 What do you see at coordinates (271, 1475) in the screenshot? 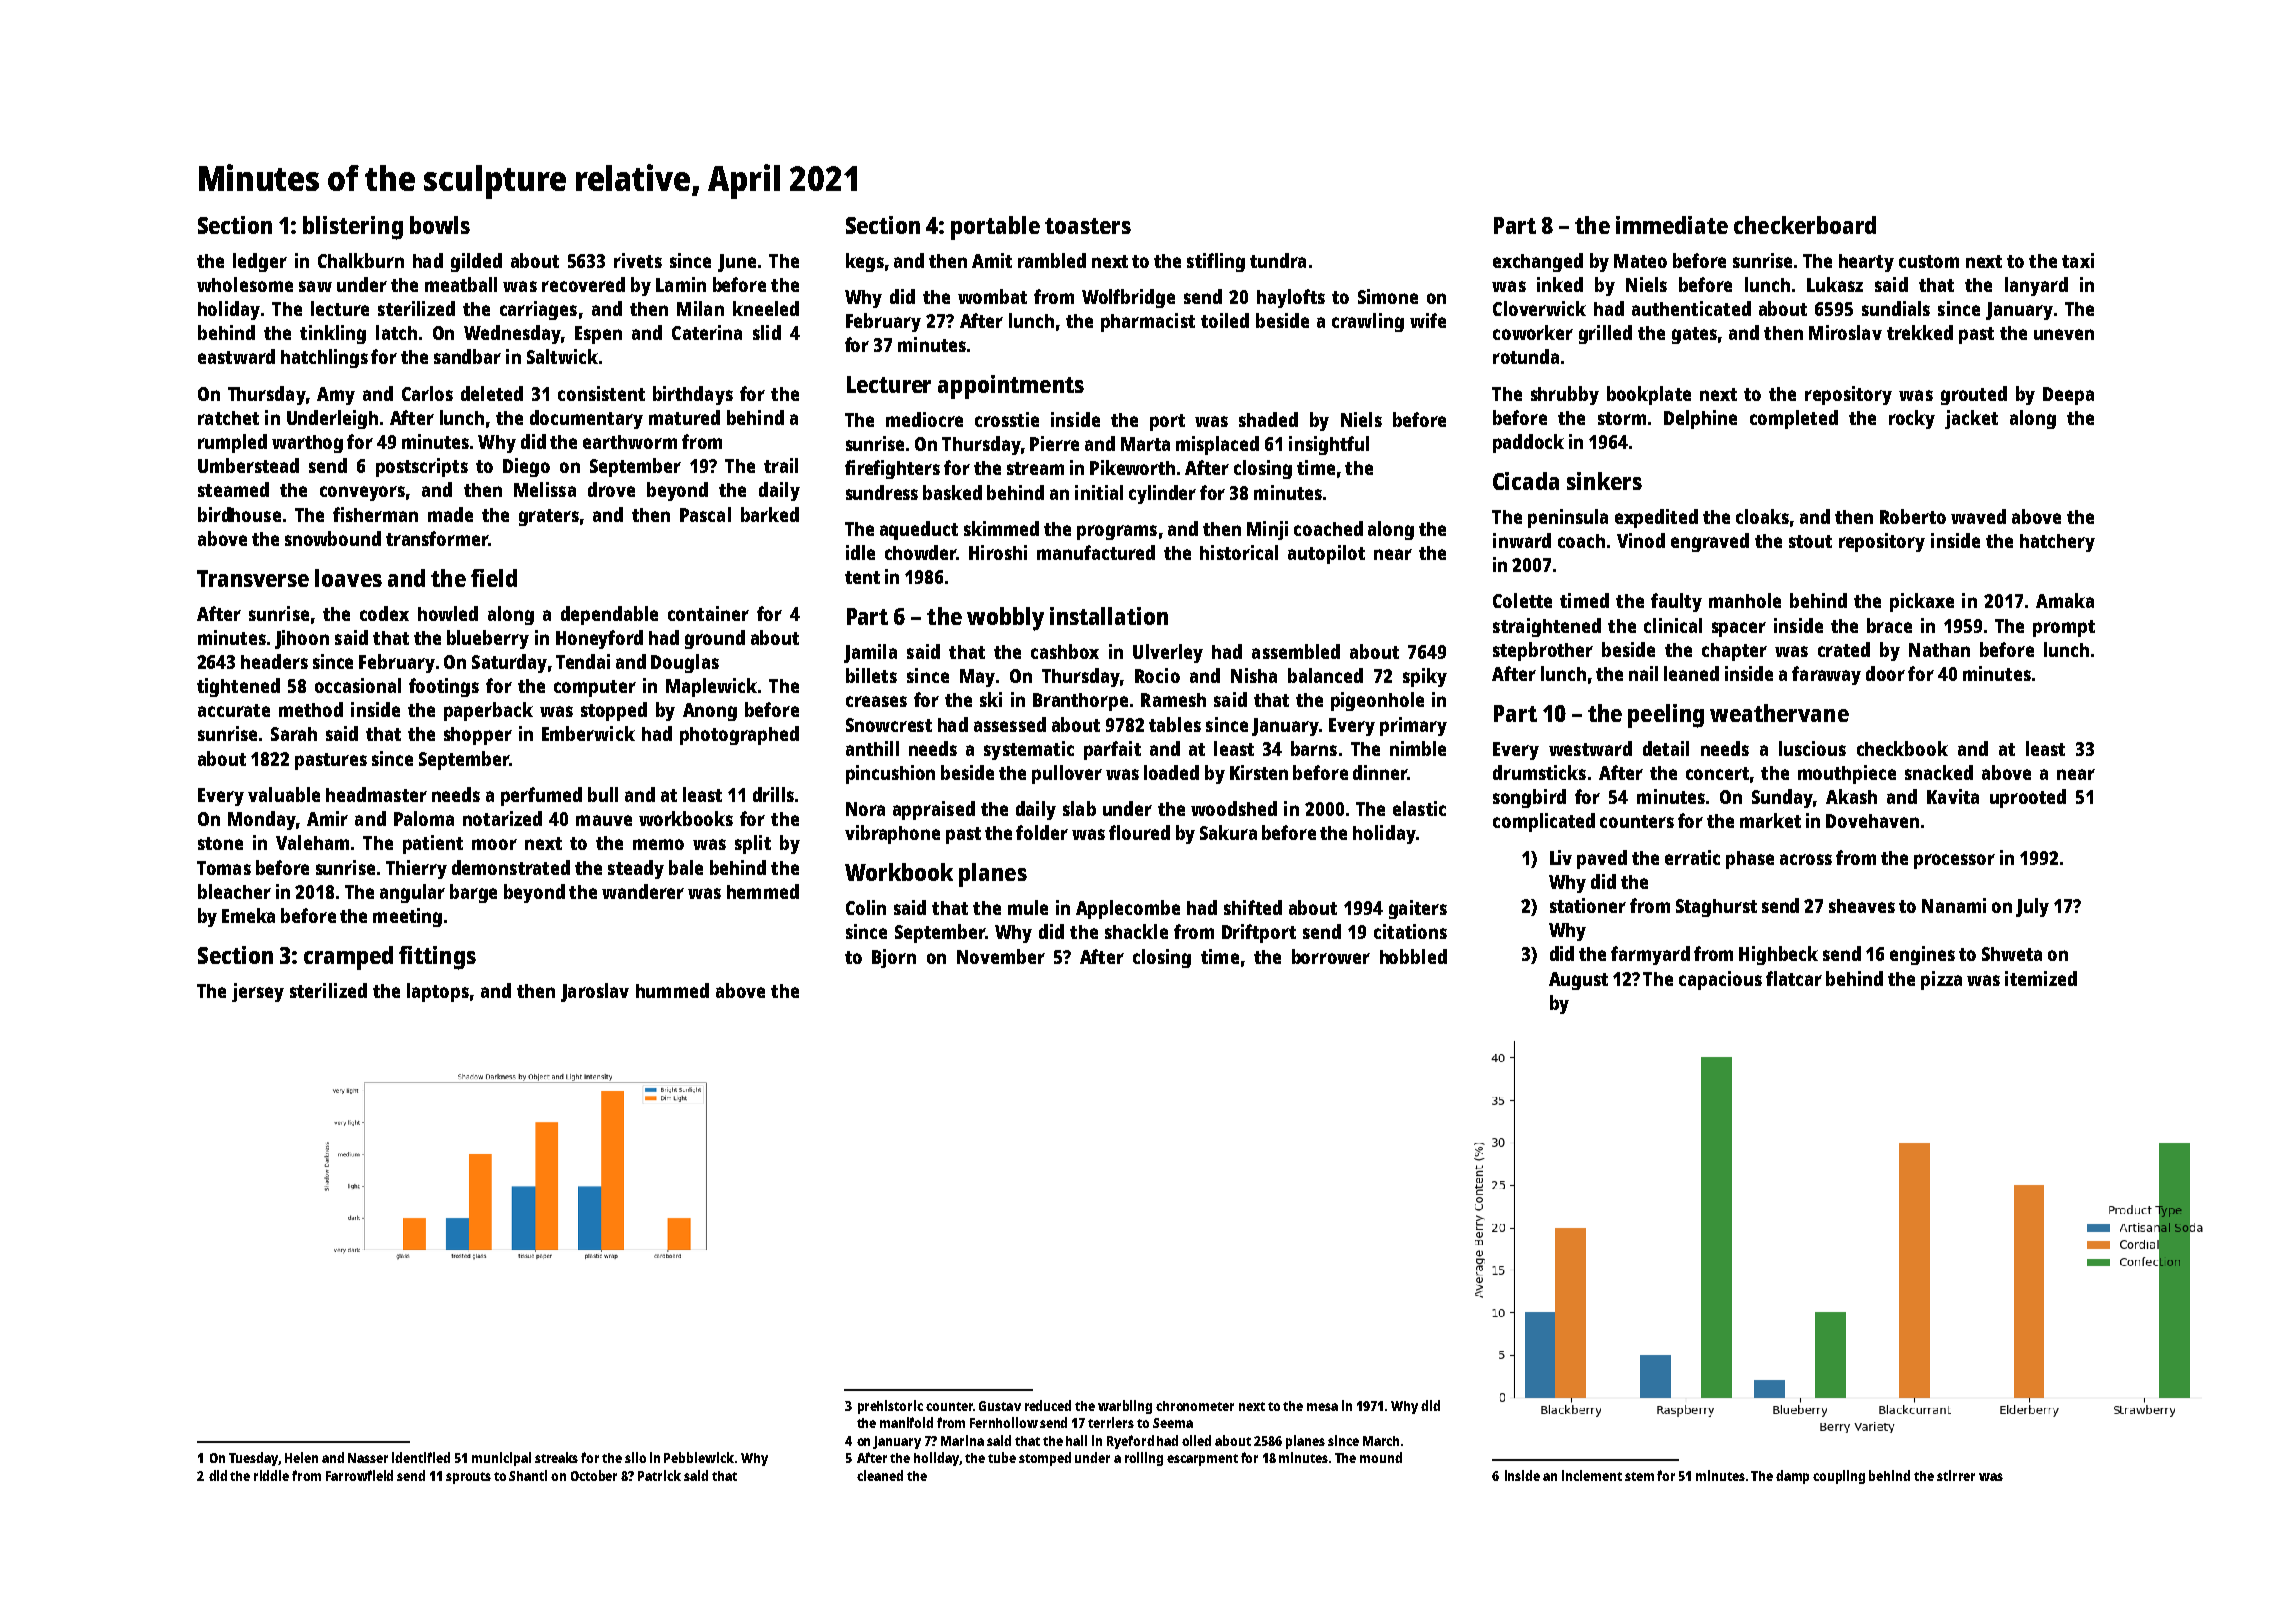
I see `riddle` at bounding box center [271, 1475].
